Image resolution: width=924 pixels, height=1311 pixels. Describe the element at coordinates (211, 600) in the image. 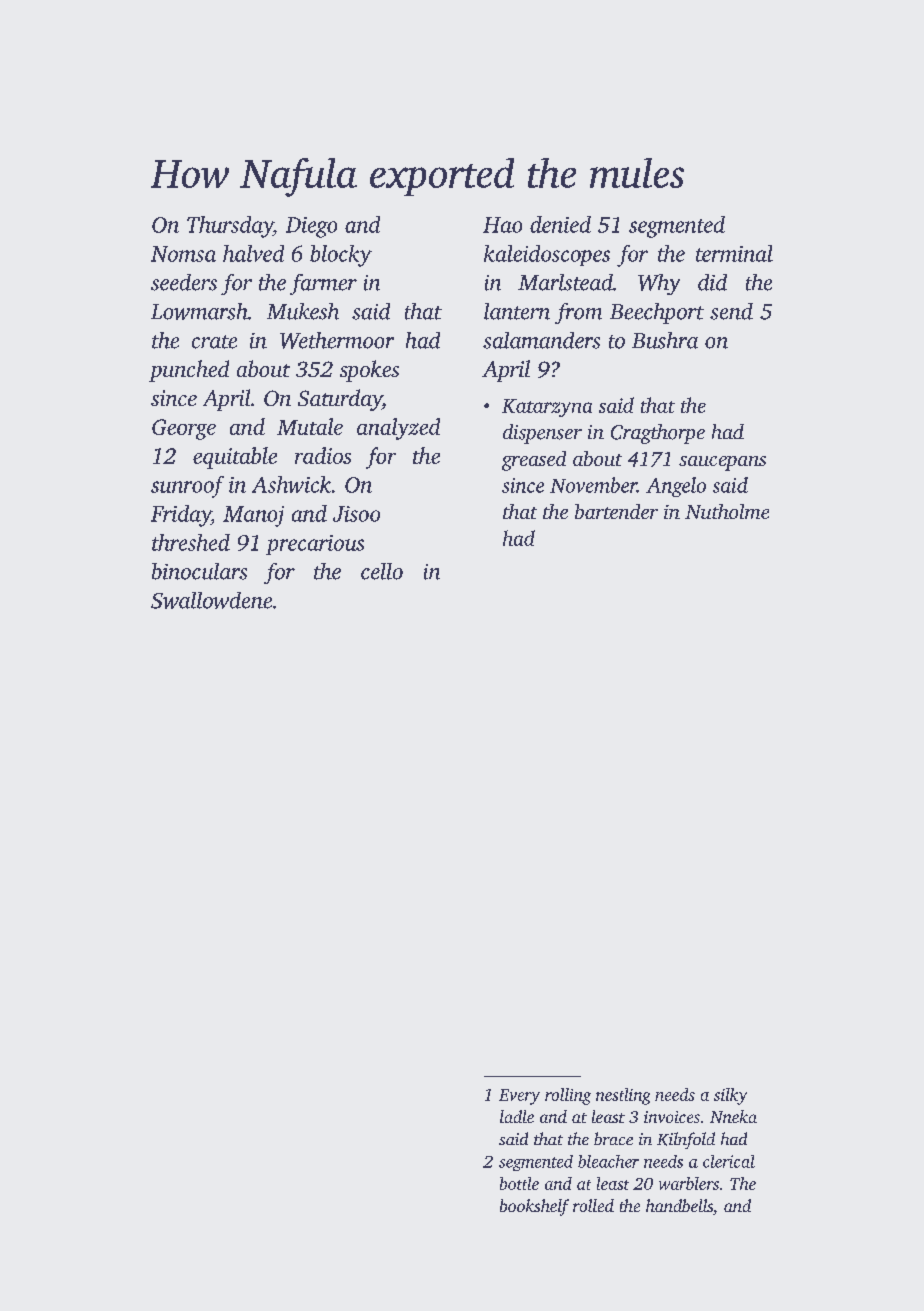

I see `Swallowdene` at that location.
